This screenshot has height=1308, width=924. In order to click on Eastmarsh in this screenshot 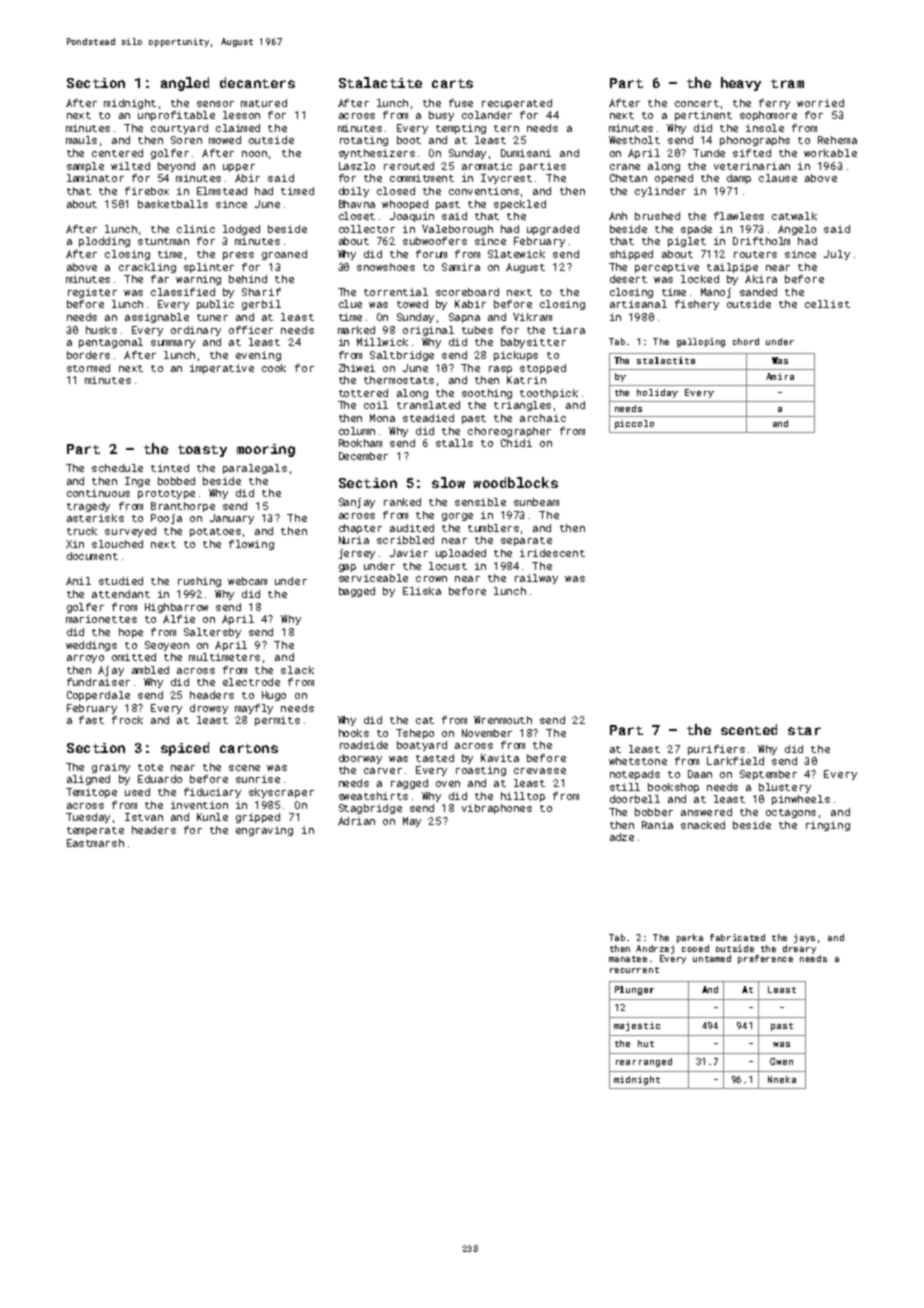, I will do `click(95, 843)`.
